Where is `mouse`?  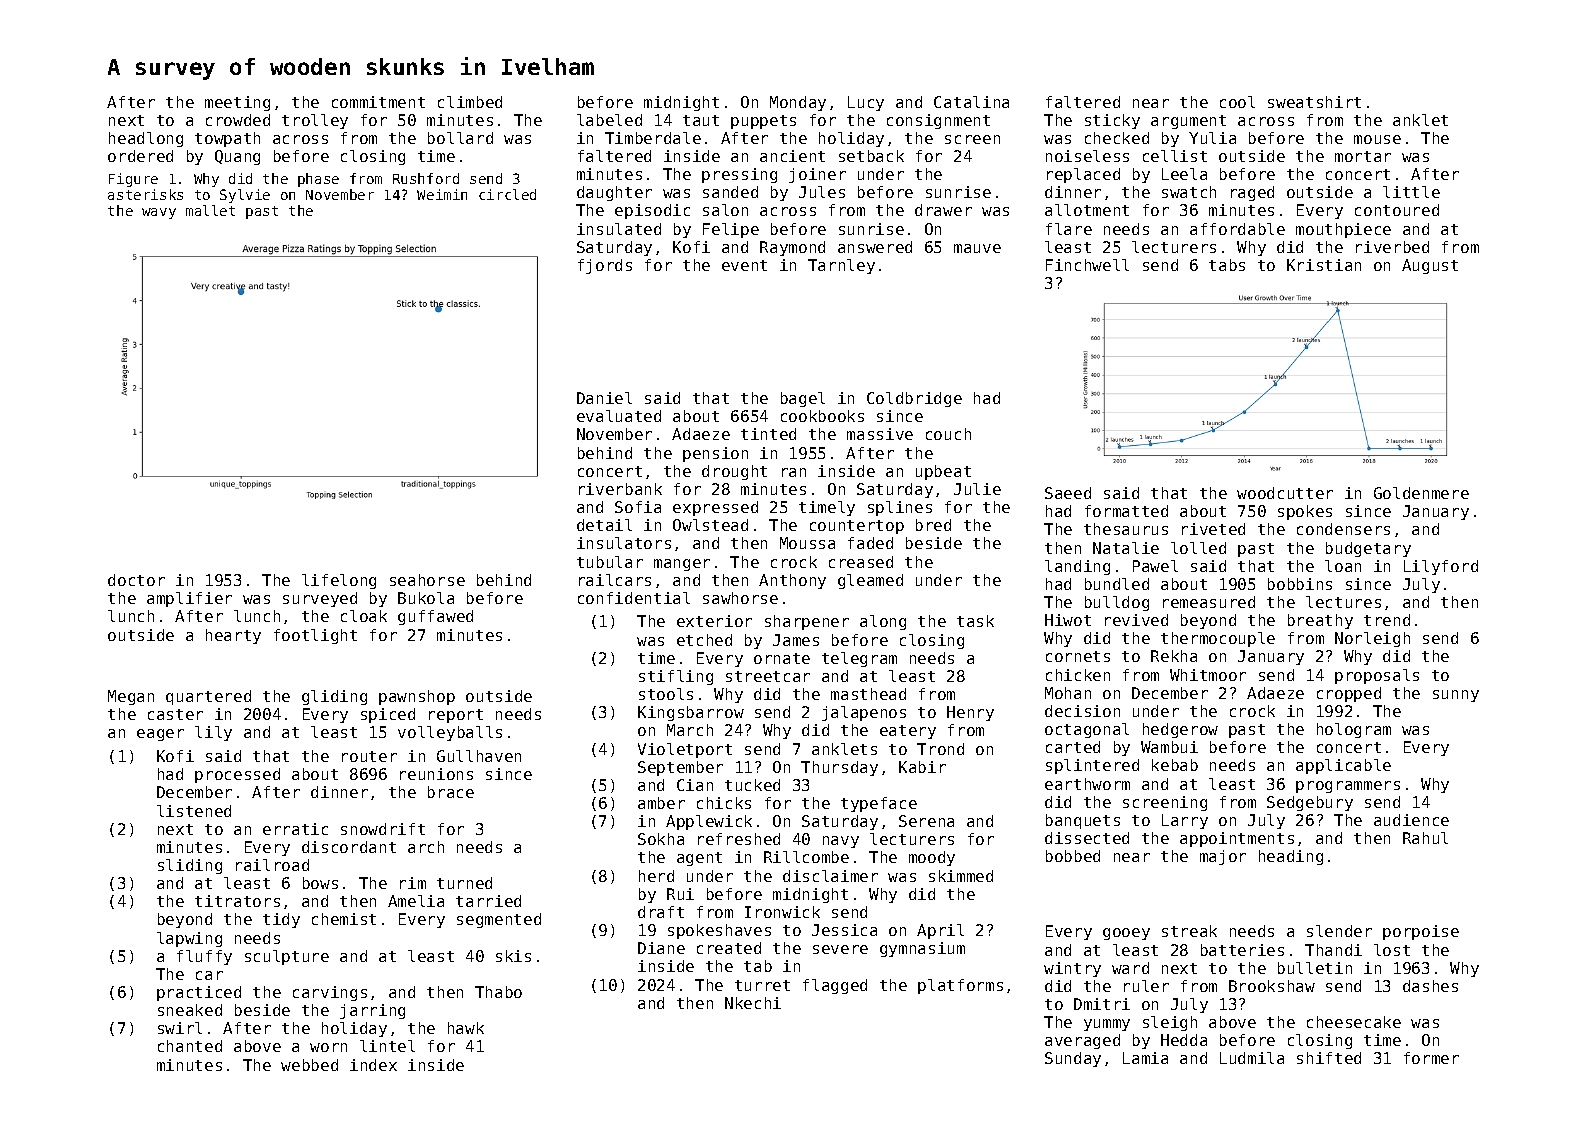 mouse is located at coordinates (1377, 139).
